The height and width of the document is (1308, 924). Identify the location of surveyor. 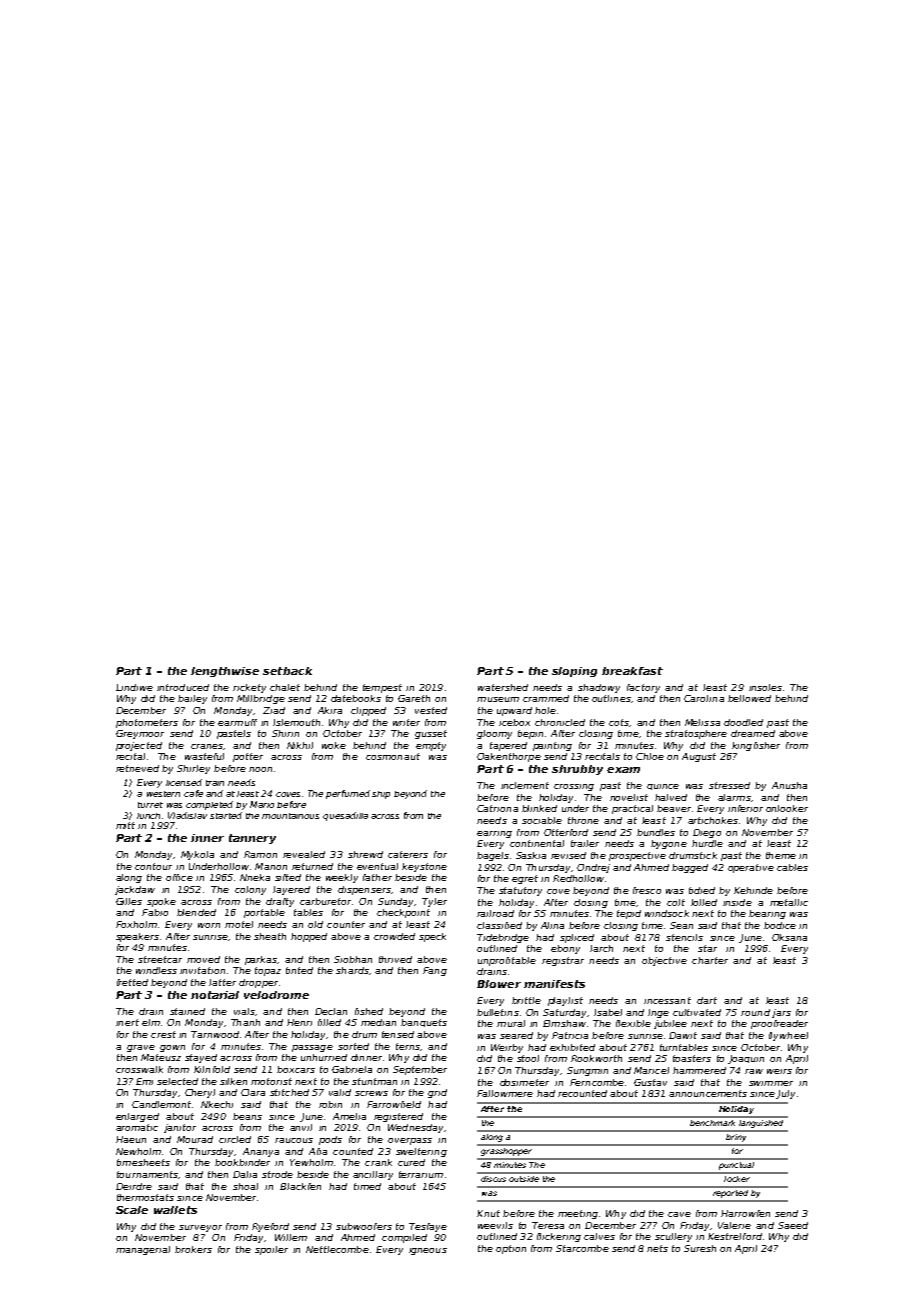
(200, 1228).
